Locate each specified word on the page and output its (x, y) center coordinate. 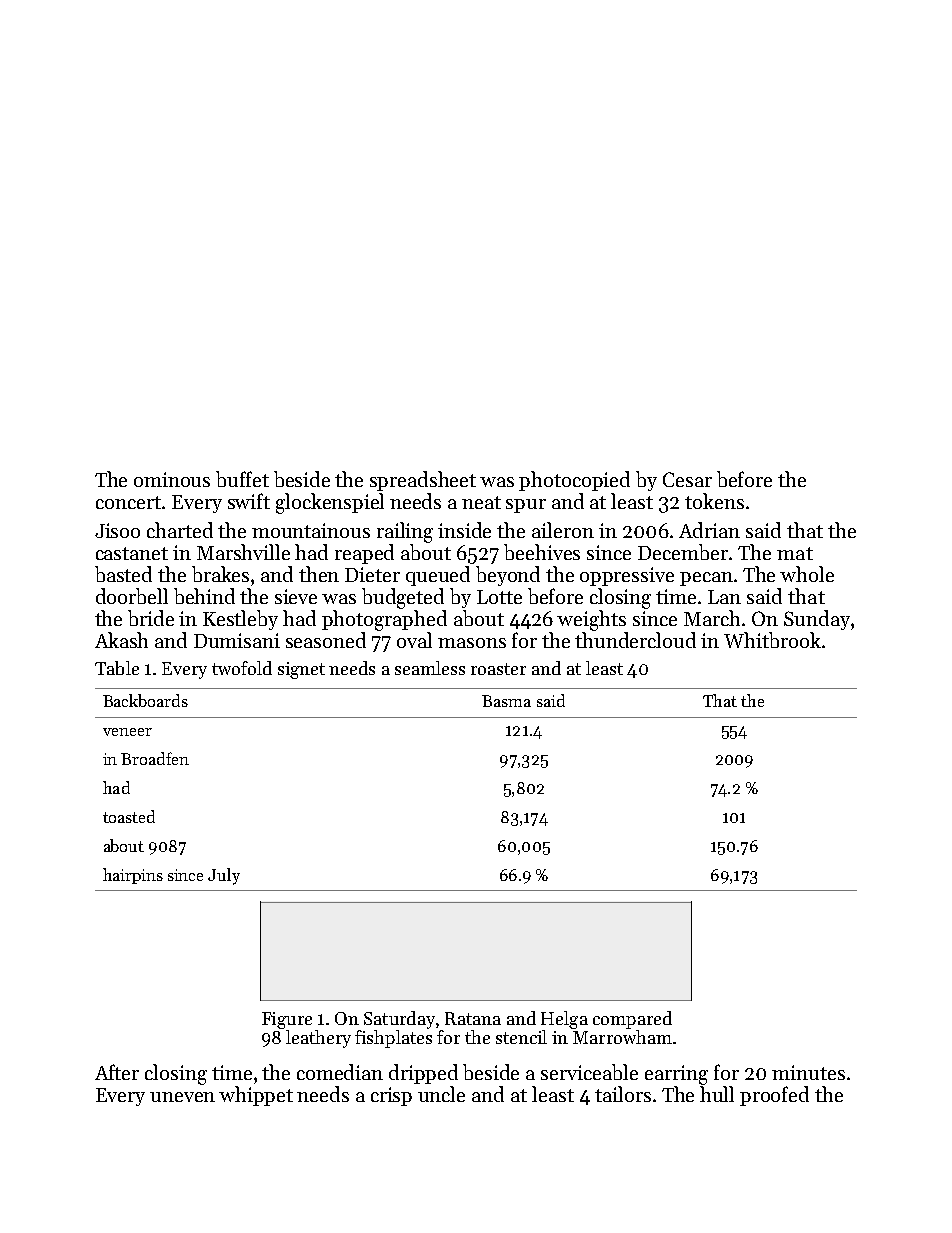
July (224, 876)
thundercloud (635, 640)
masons (472, 643)
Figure (287, 1020)
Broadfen (155, 758)
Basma (506, 701)
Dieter (372, 574)
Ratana (473, 1018)
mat (795, 553)
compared (632, 1020)
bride (151, 618)
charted (180, 530)
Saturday (399, 1020)
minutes (808, 1072)
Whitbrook (772, 640)
